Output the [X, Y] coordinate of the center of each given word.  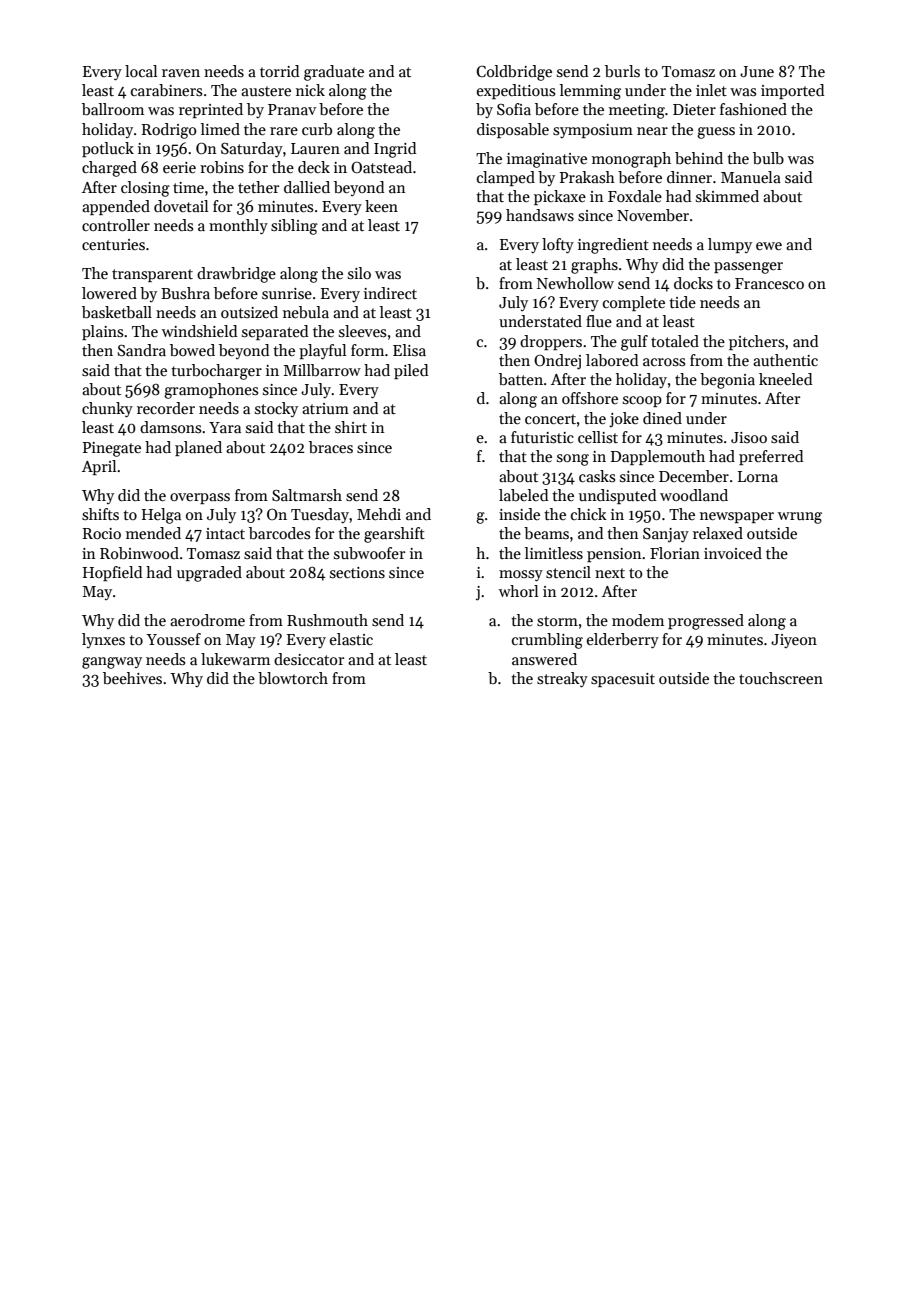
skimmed [727, 196]
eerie [179, 167]
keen [381, 206]
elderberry [623, 641]
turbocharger [216, 372]
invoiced [733, 553]
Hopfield [112, 573]
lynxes [103, 640]
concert [550, 419]
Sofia [514, 109]
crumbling [547, 641]
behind [699, 158]
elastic [351, 639]
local [141, 71]
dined [662, 418]
